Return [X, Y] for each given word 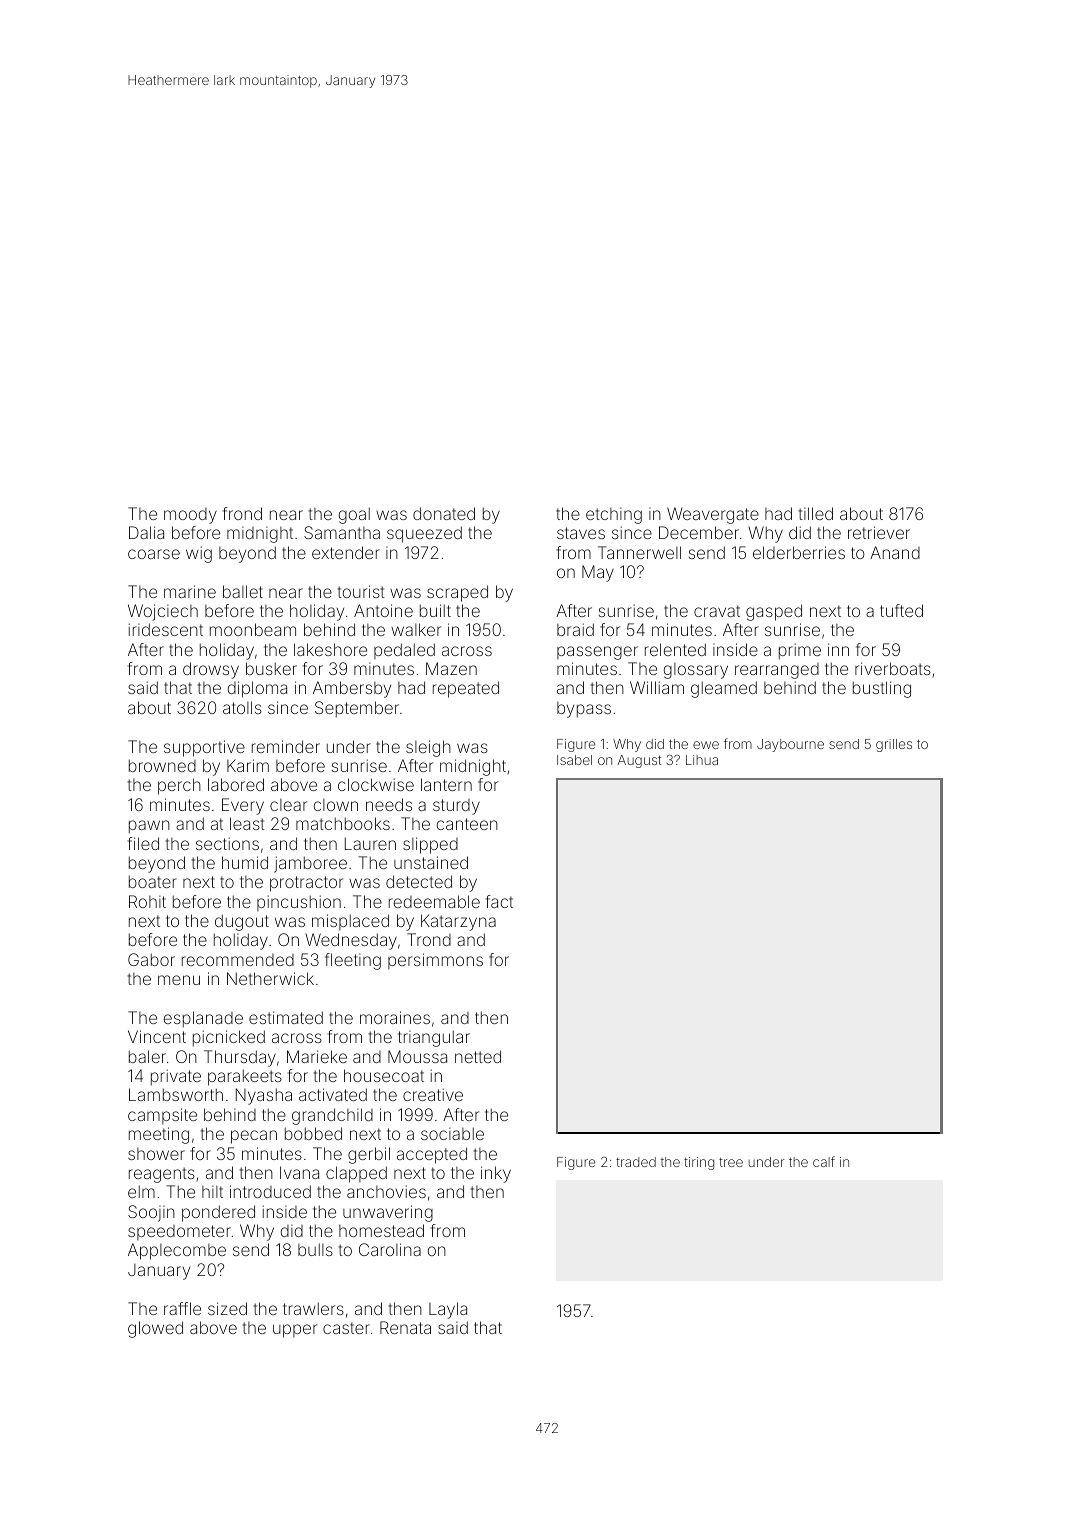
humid [245, 862]
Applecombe [177, 1251]
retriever [879, 532]
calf [824, 1161]
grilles [894, 745]
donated [444, 513]
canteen [467, 824]
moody [190, 516]
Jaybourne [790, 745]
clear [288, 805]
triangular [434, 1038]
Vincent [157, 1036]
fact [499, 901]
